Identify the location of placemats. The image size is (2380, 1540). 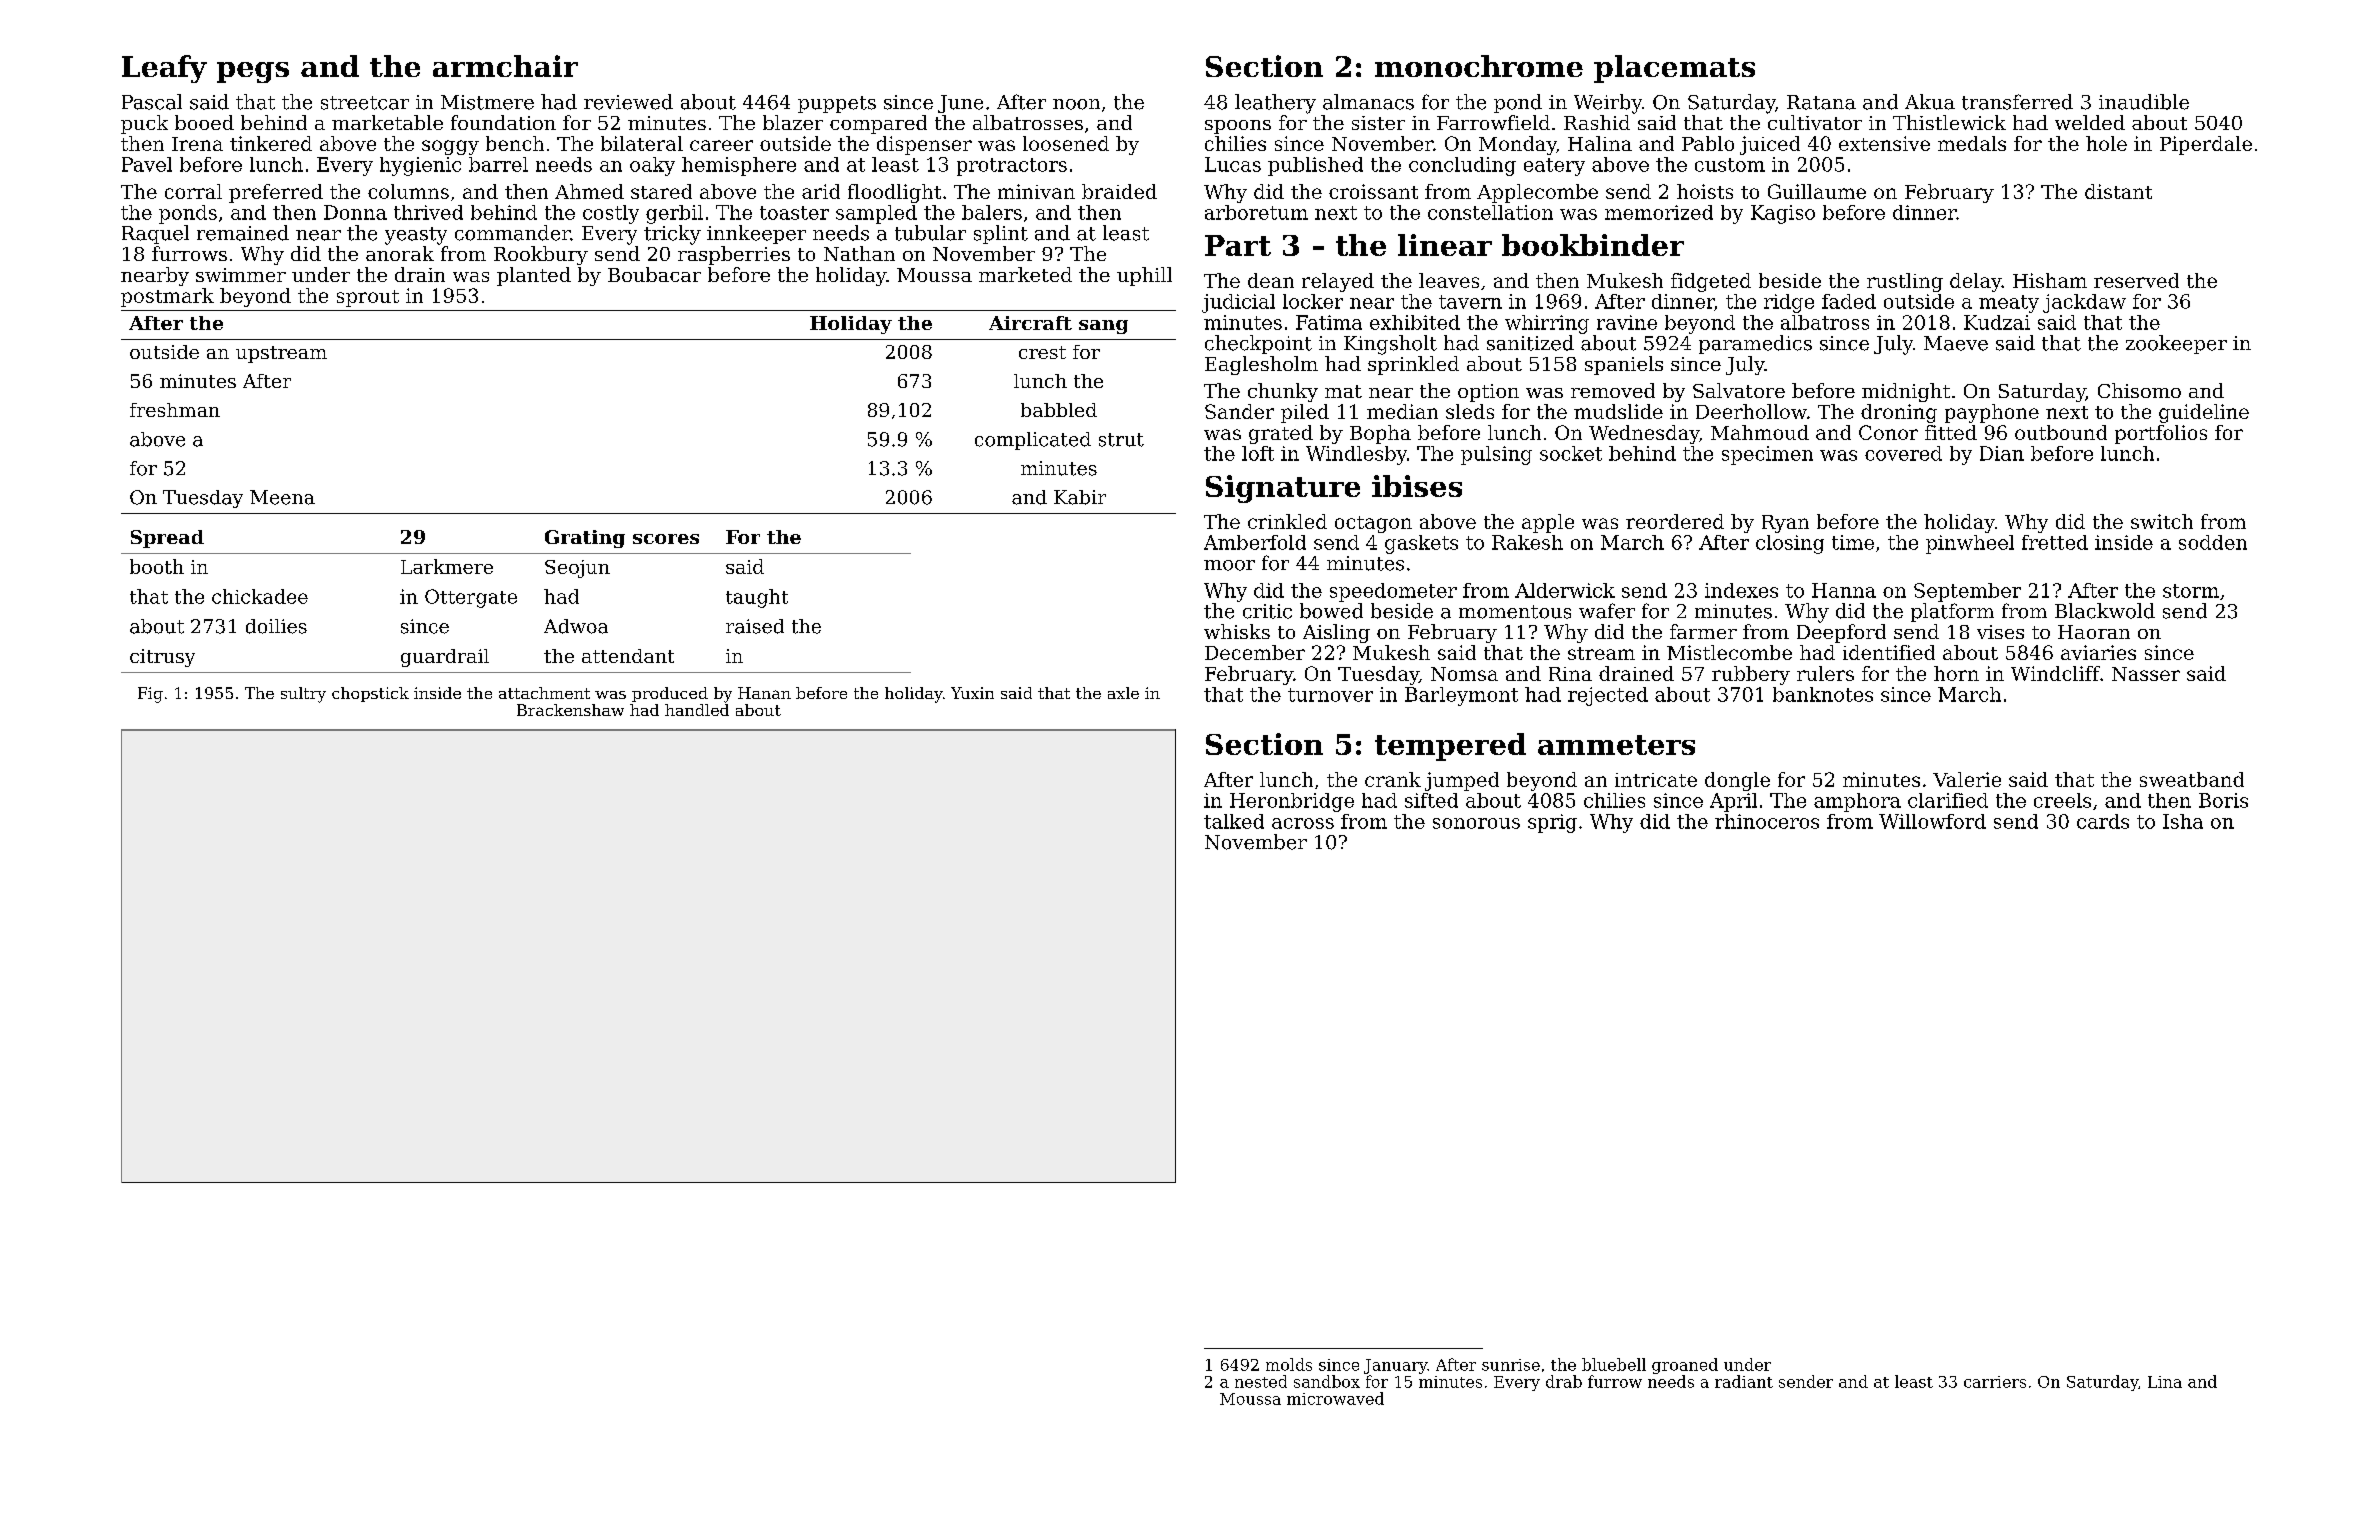
(1674, 69).
